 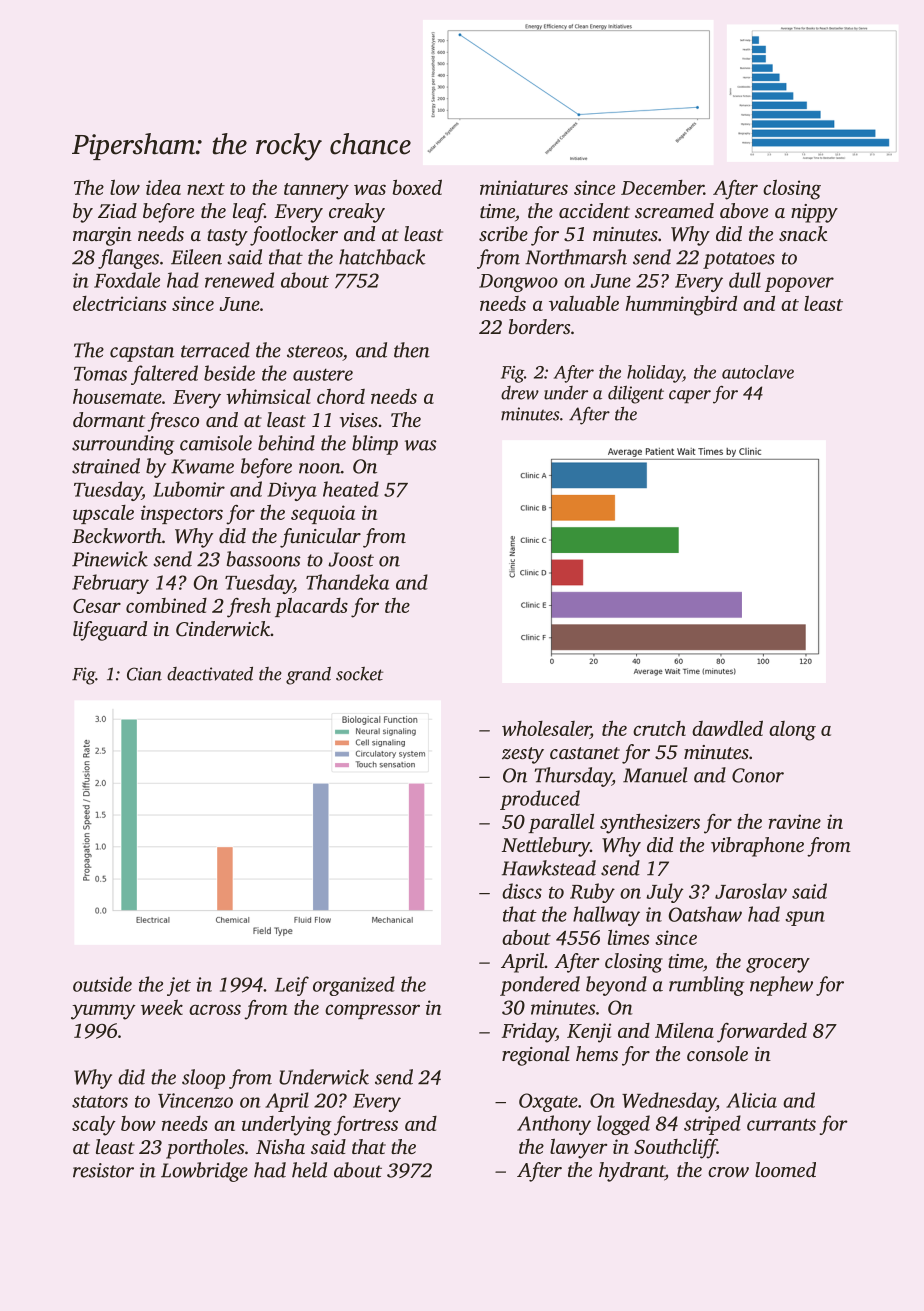 I want to click on dormant, so click(x=109, y=419).
